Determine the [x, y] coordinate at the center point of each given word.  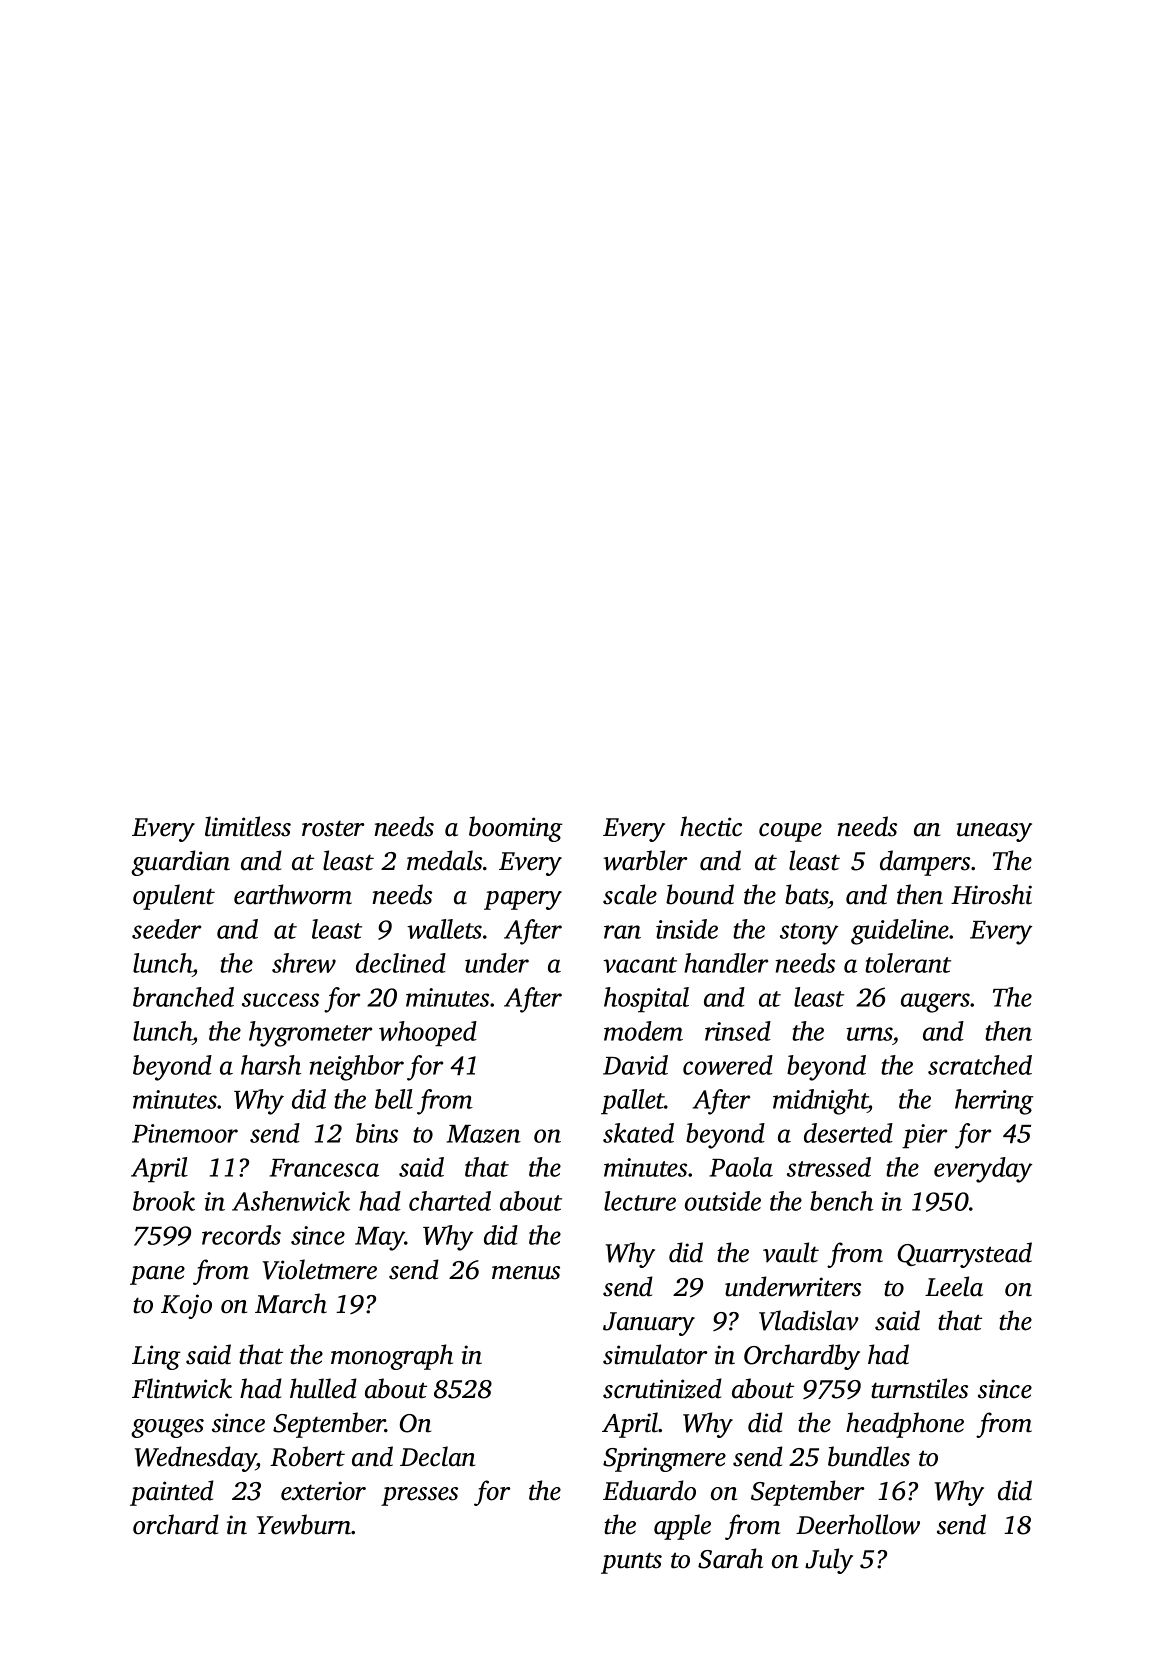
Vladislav [809, 1320]
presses [419, 1496]
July [829, 1561]
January [649, 1324]
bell [394, 1099]
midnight [820, 1102]
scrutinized [662, 1388]
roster [333, 828]
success [280, 1000]
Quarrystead [964, 1255]
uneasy [994, 832]
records [241, 1235]
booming [516, 829]
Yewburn [304, 1524]
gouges [167, 1428]
